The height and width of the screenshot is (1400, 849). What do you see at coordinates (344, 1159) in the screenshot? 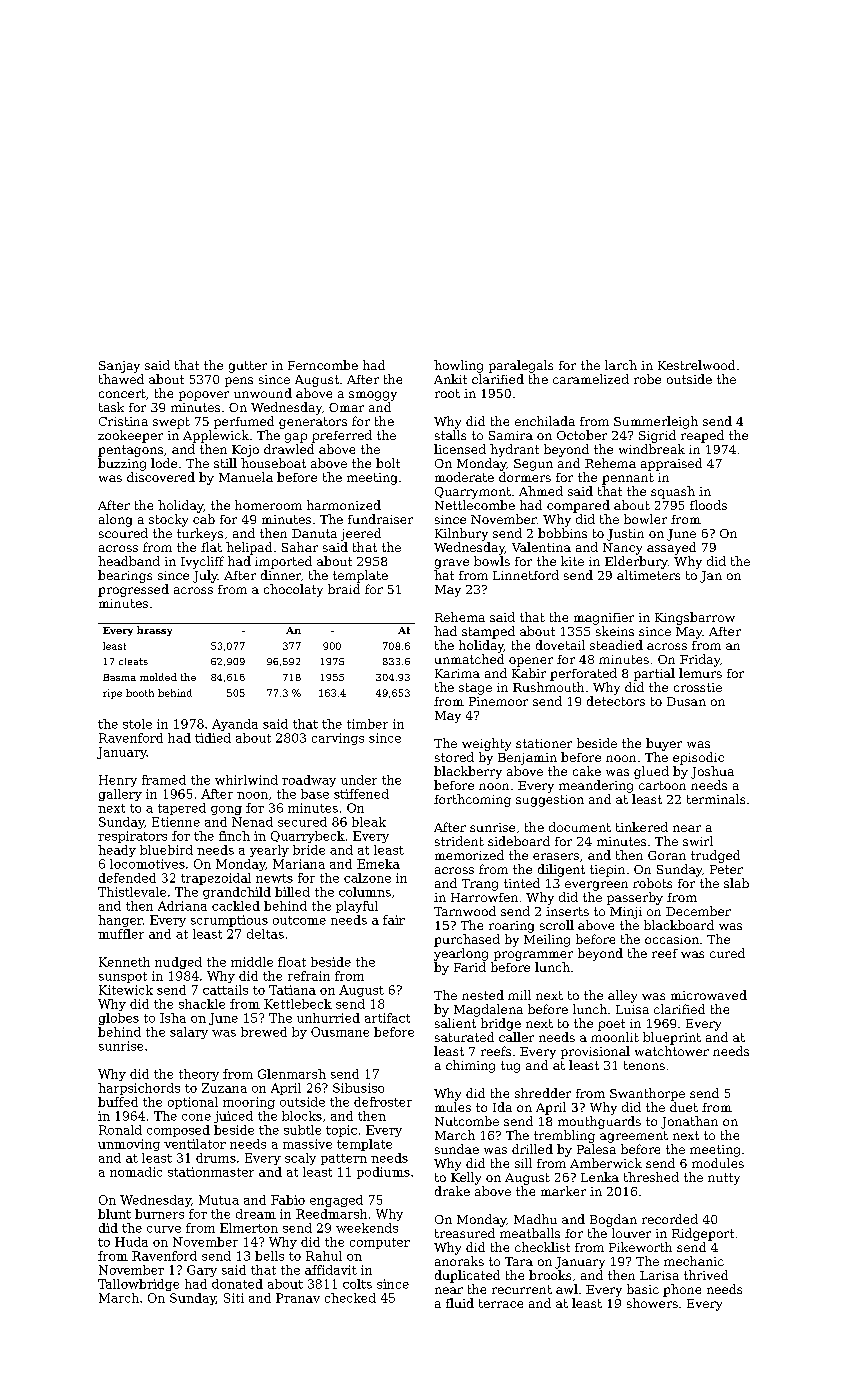
I see `pattern` at bounding box center [344, 1159].
